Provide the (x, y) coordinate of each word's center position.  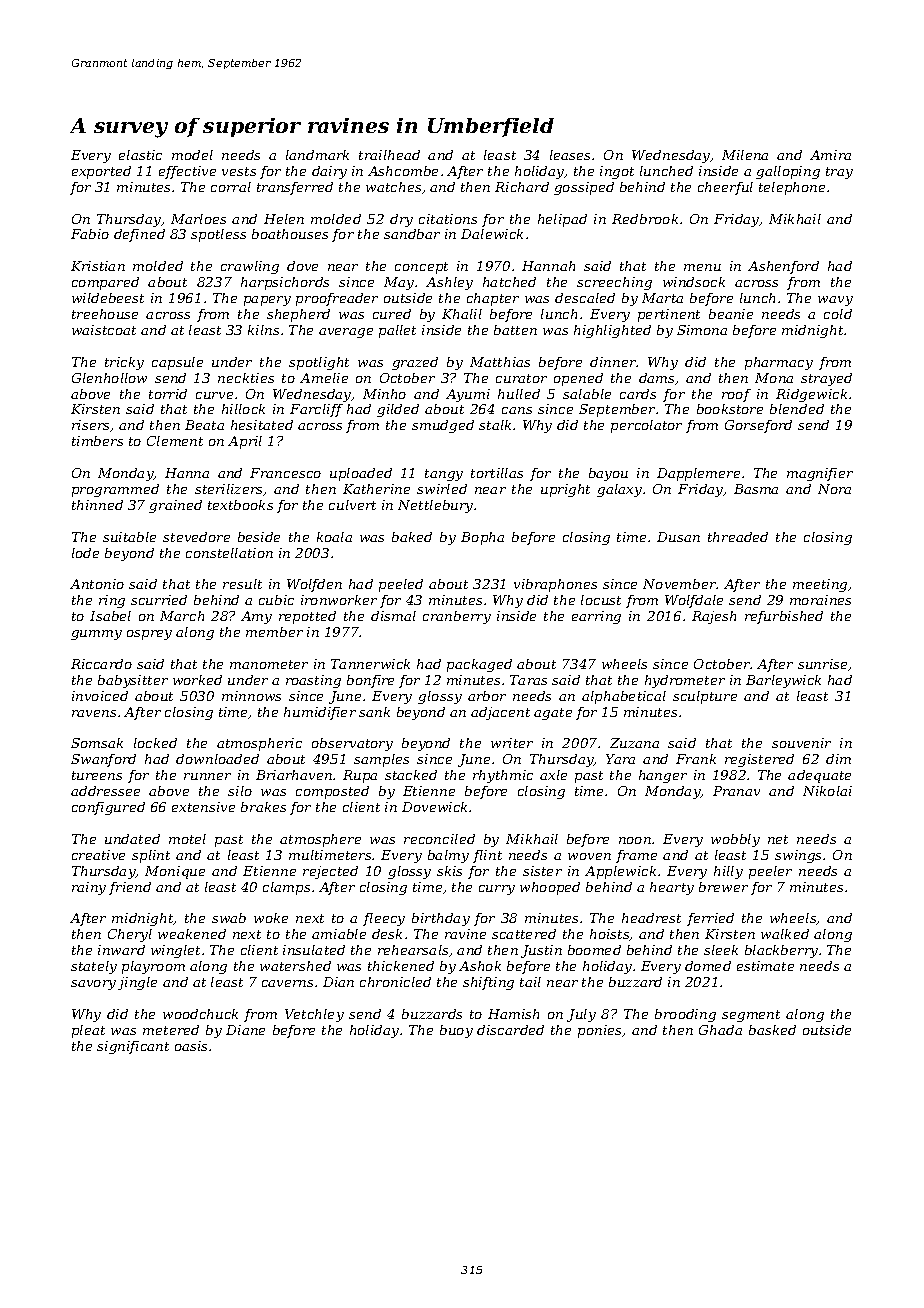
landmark (317, 155)
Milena (745, 155)
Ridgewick (811, 395)
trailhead (389, 155)
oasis (191, 1046)
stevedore (196, 537)
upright (565, 490)
